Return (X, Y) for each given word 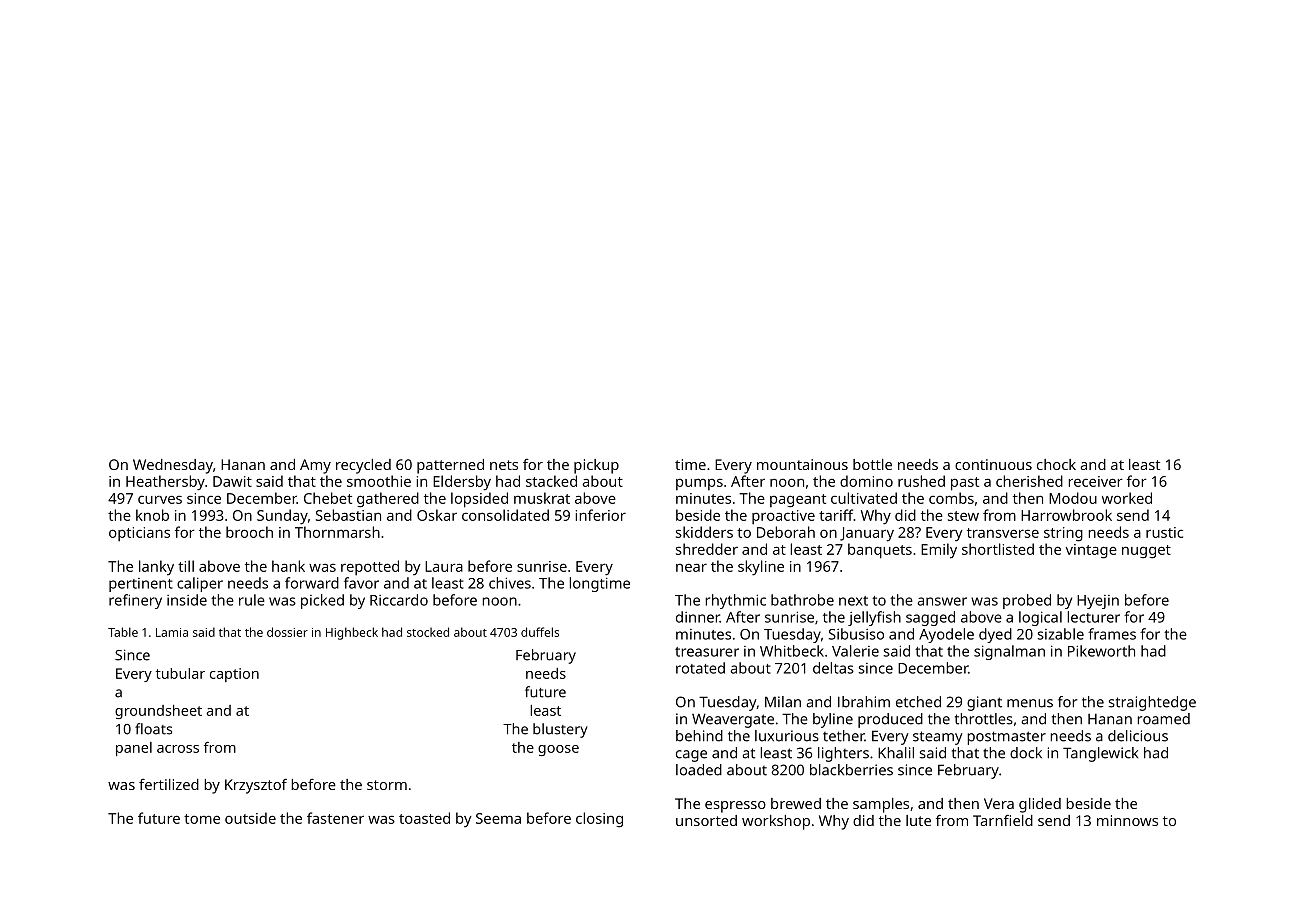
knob (152, 515)
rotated (700, 668)
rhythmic (735, 601)
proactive (783, 517)
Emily (939, 551)
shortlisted (998, 549)
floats (153, 729)
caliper (200, 584)
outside (250, 818)
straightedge (1152, 703)
